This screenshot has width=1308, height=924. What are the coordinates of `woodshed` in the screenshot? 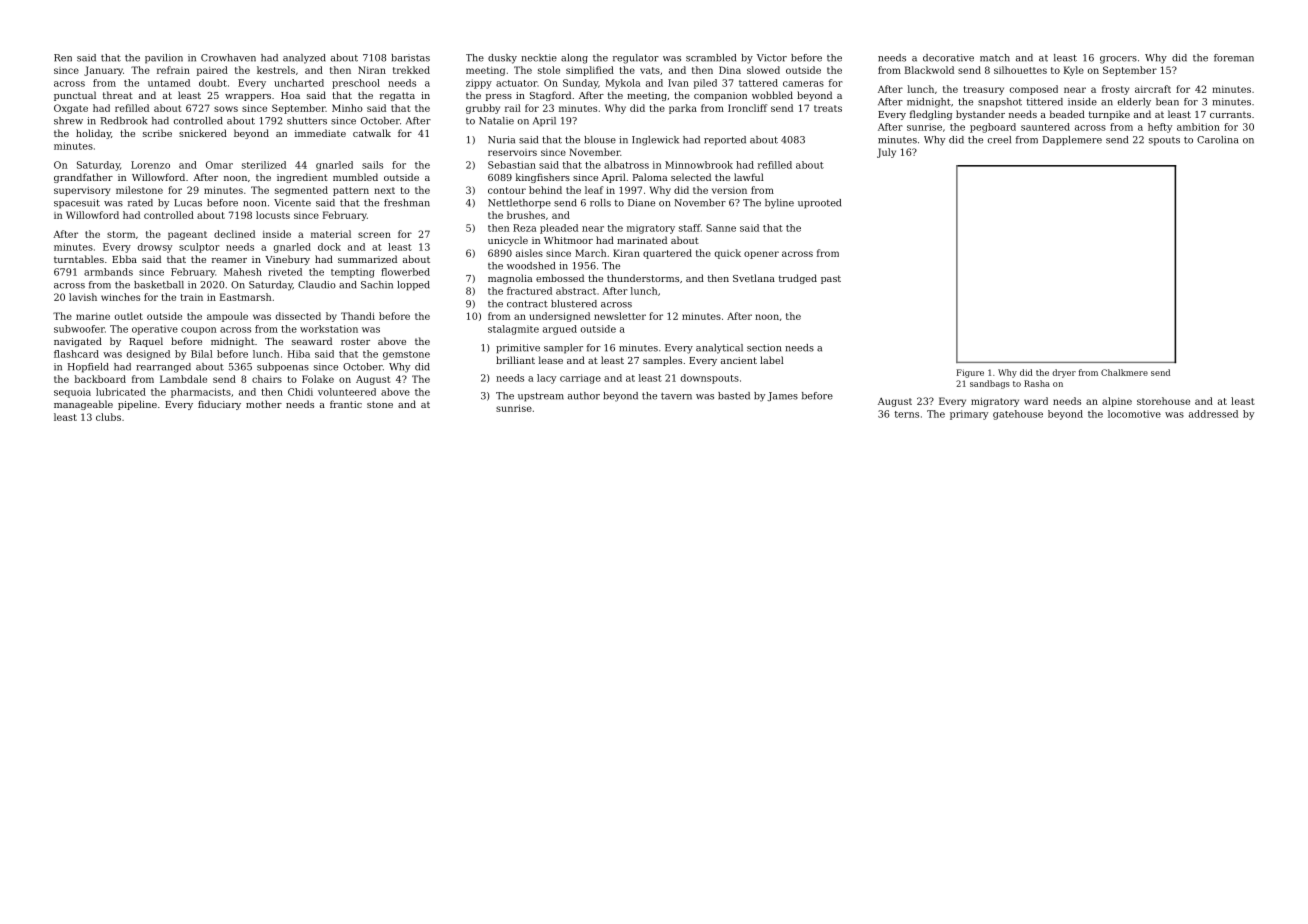 It's located at (531, 266).
